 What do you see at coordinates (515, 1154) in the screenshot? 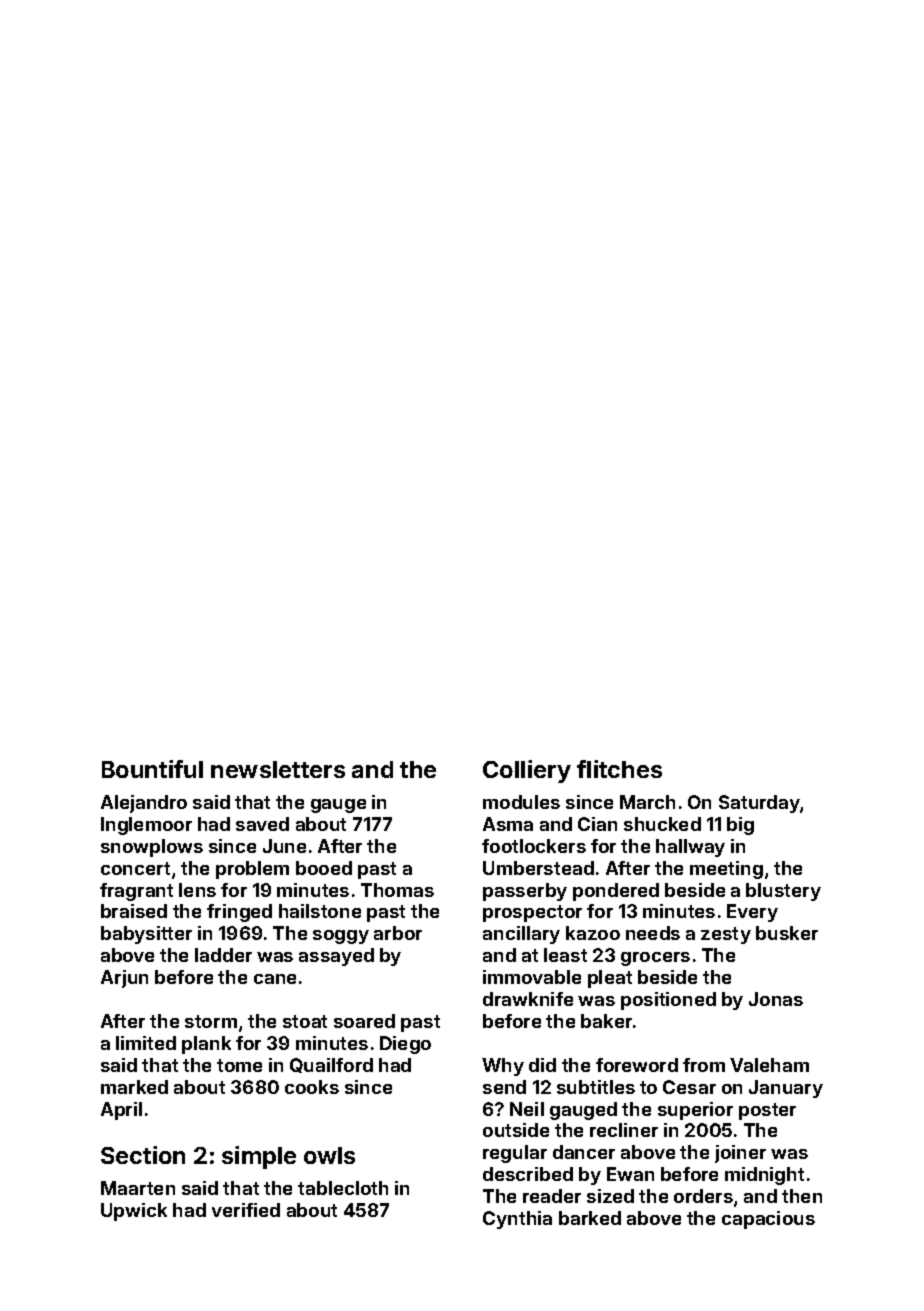
I see `regular` at bounding box center [515, 1154].
